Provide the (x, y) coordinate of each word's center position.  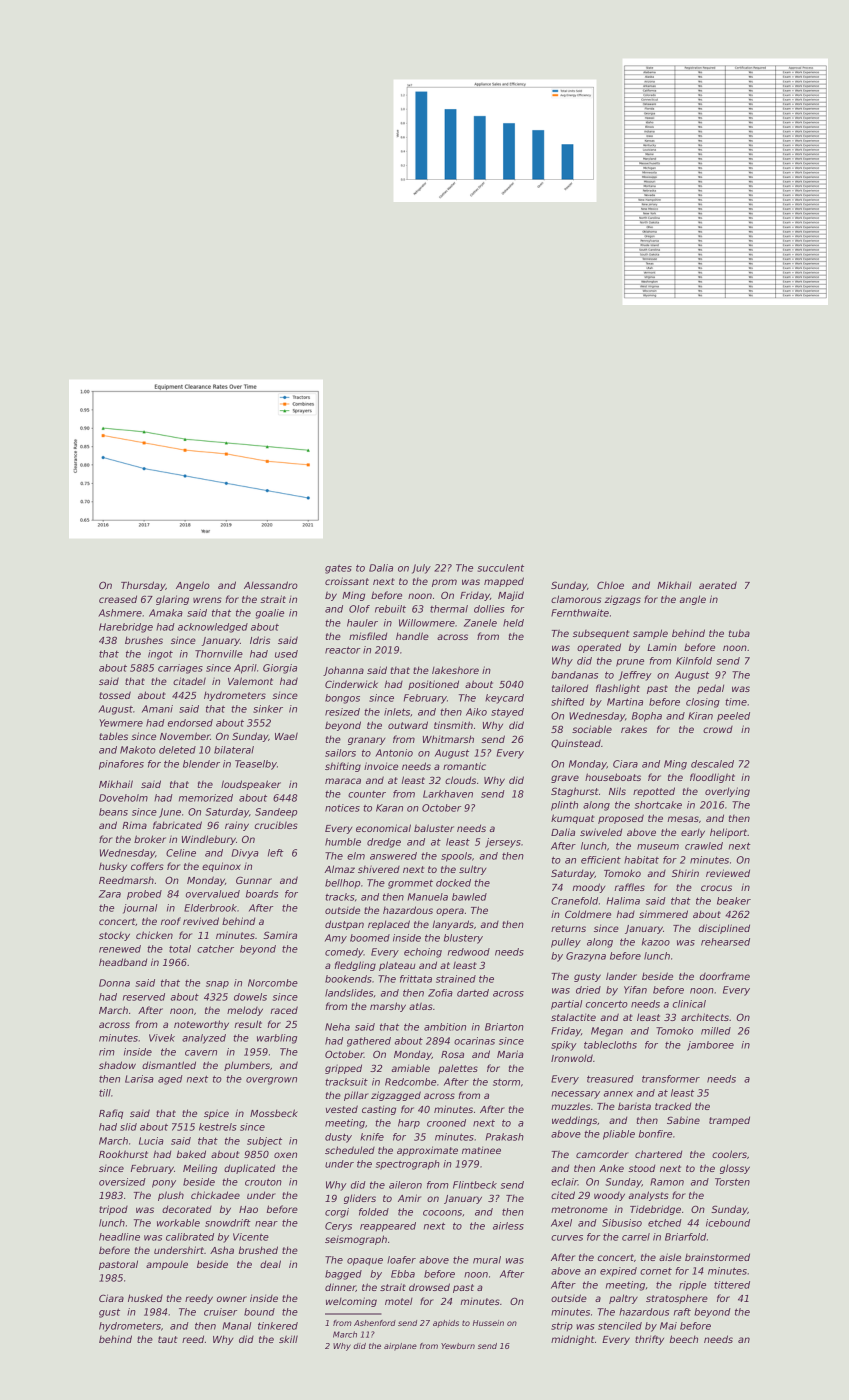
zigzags (622, 600)
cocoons (442, 1213)
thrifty (649, 1340)
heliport (729, 833)
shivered (379, 869)
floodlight (712, 778)
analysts (648, 1196)
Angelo (193, 586)
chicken (154, 935)
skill (288, 1339)
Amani (157, 709)
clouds (460, 780)
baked (191, 1154)
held (513, 623)
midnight (572, 1340)
